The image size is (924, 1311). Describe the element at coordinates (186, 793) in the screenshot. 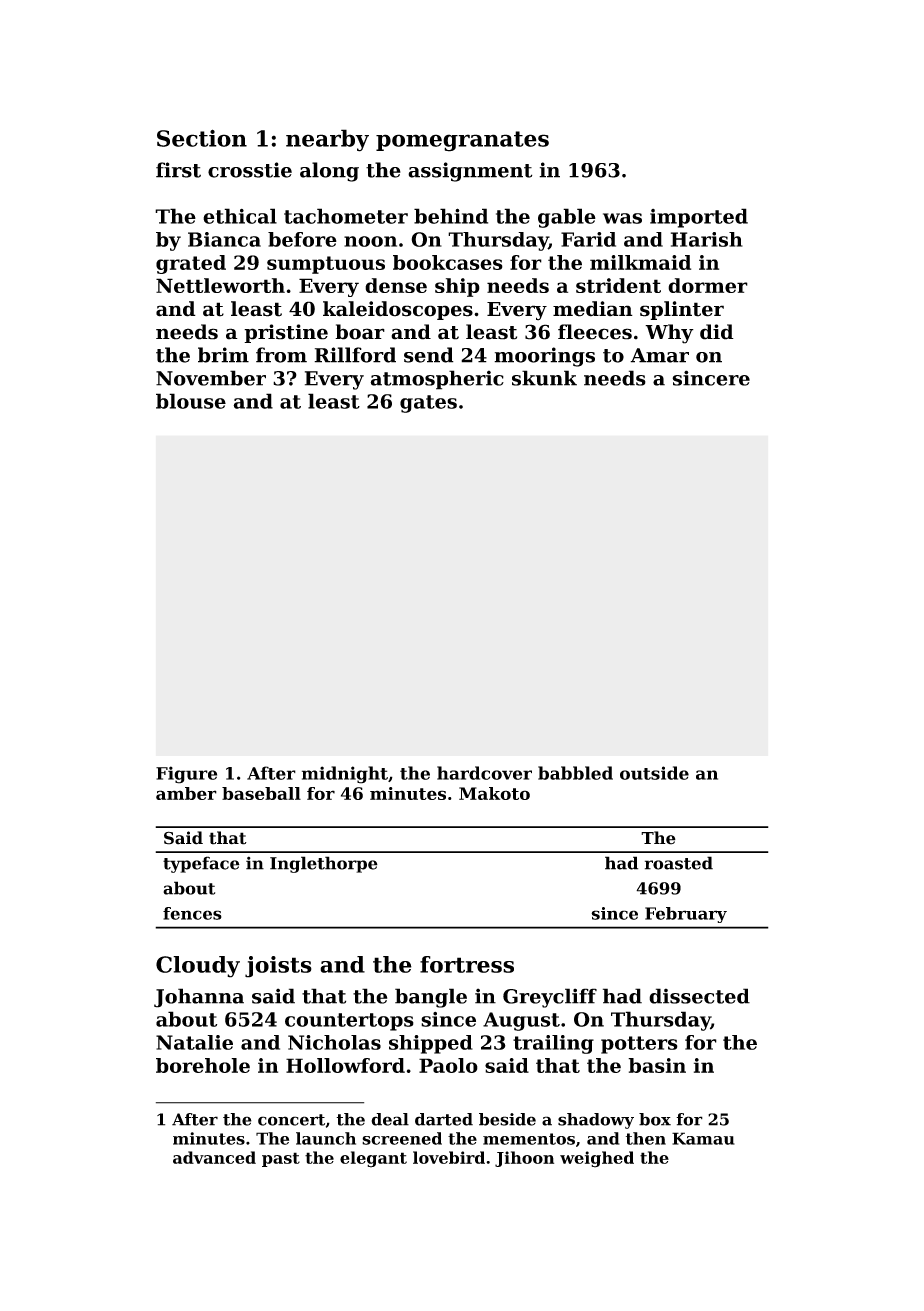

I see `amber` at that location.
